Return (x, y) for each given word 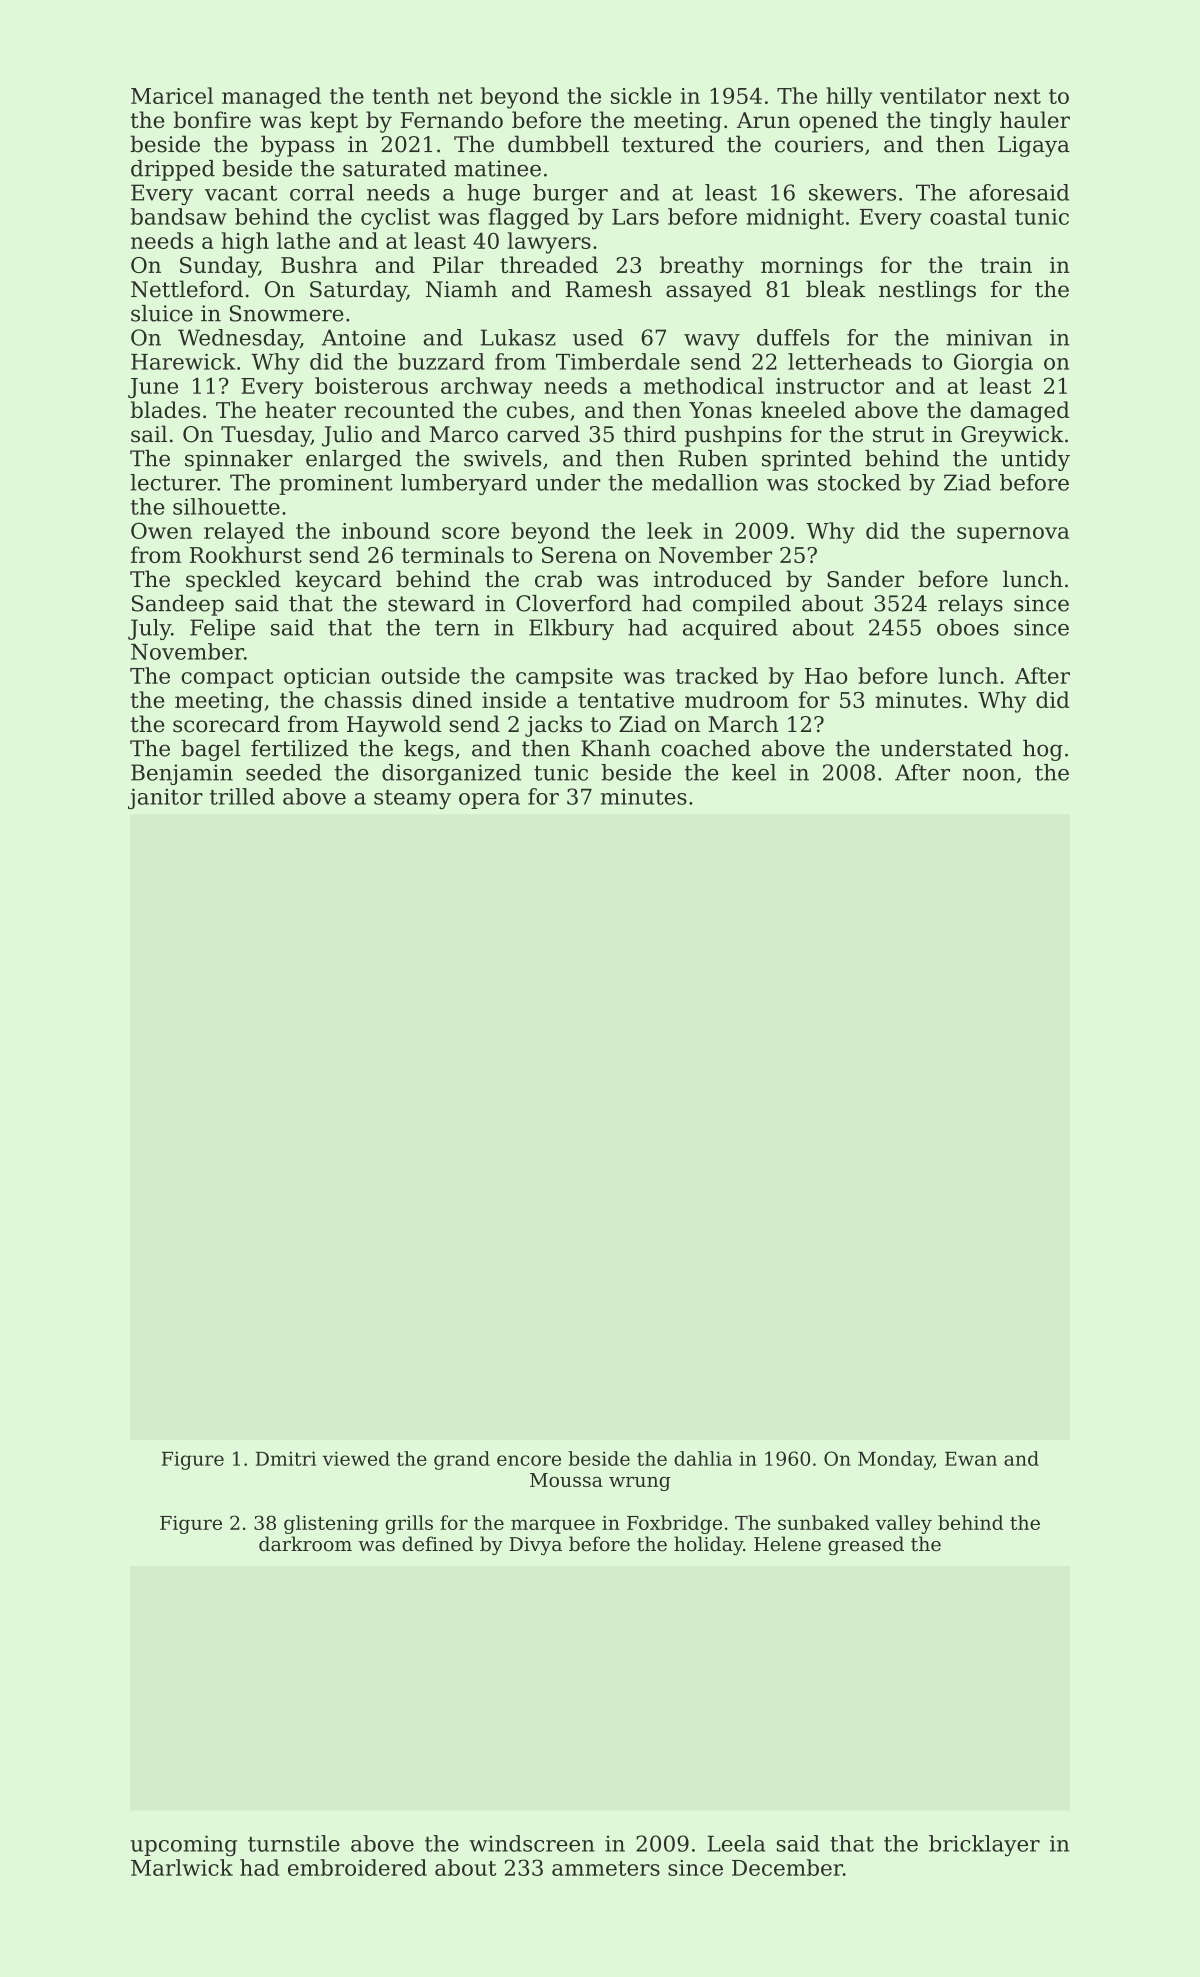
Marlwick (182, 1867)
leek (670, 530)
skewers (852, 192)
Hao (826, 676)
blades (165, 409)
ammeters (606, 1868)
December (787, 1867)
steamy (412, 800)
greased (866, 1545)
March (743, 724)
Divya (535, 1546)
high (245, 243)
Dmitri (286, 1458)
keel (754, 772)
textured (668, 144)
